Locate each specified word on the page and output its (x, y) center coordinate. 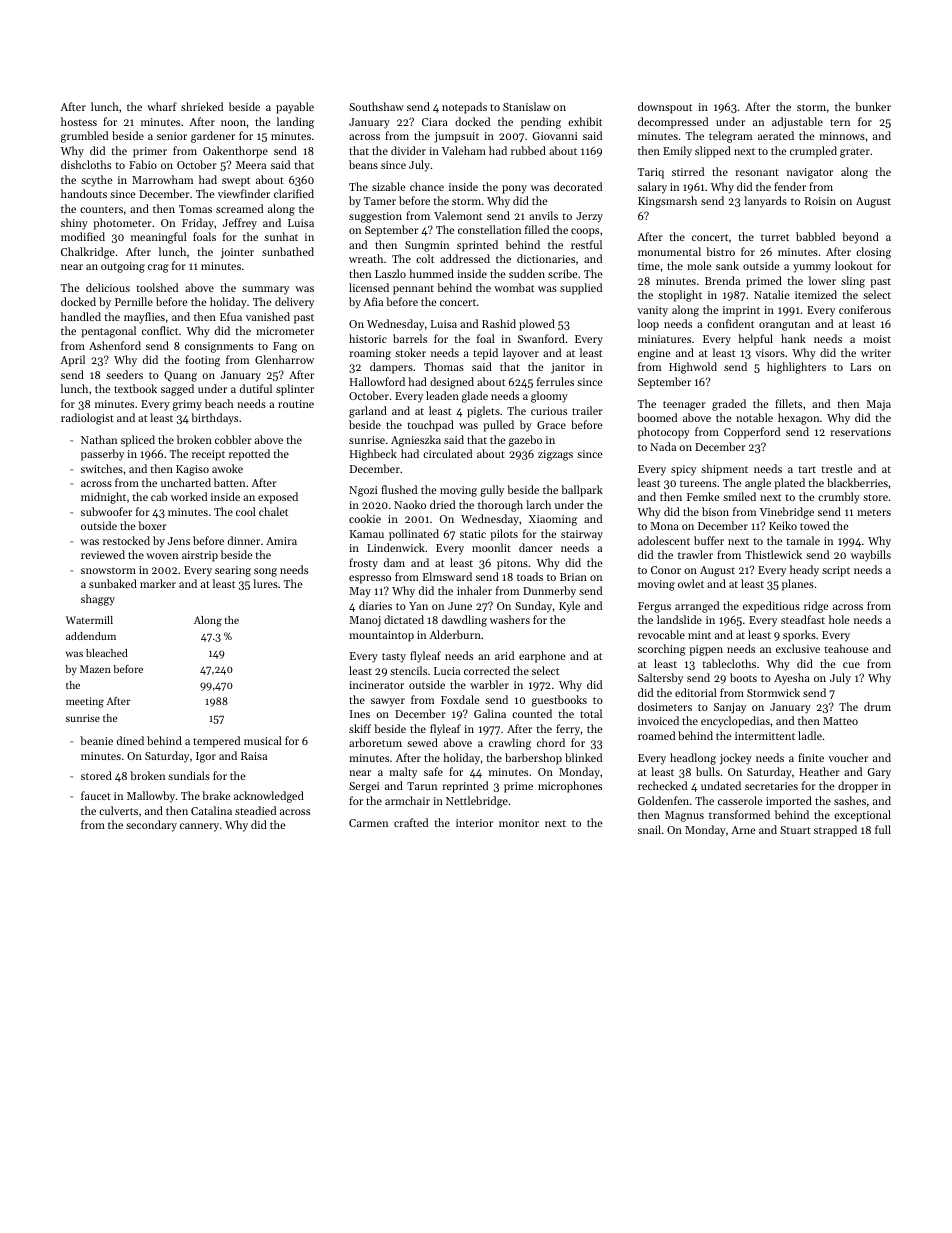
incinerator (376, 685)
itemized (816, 294)
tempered (216, 742)
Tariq (651, 173)
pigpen (706, 650)
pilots (504, 535)
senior (172, 136)
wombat (514, 287)
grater (855, 153)
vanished (268, 316)
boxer (152, 525)
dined (130, 740)
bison (715, 511)
